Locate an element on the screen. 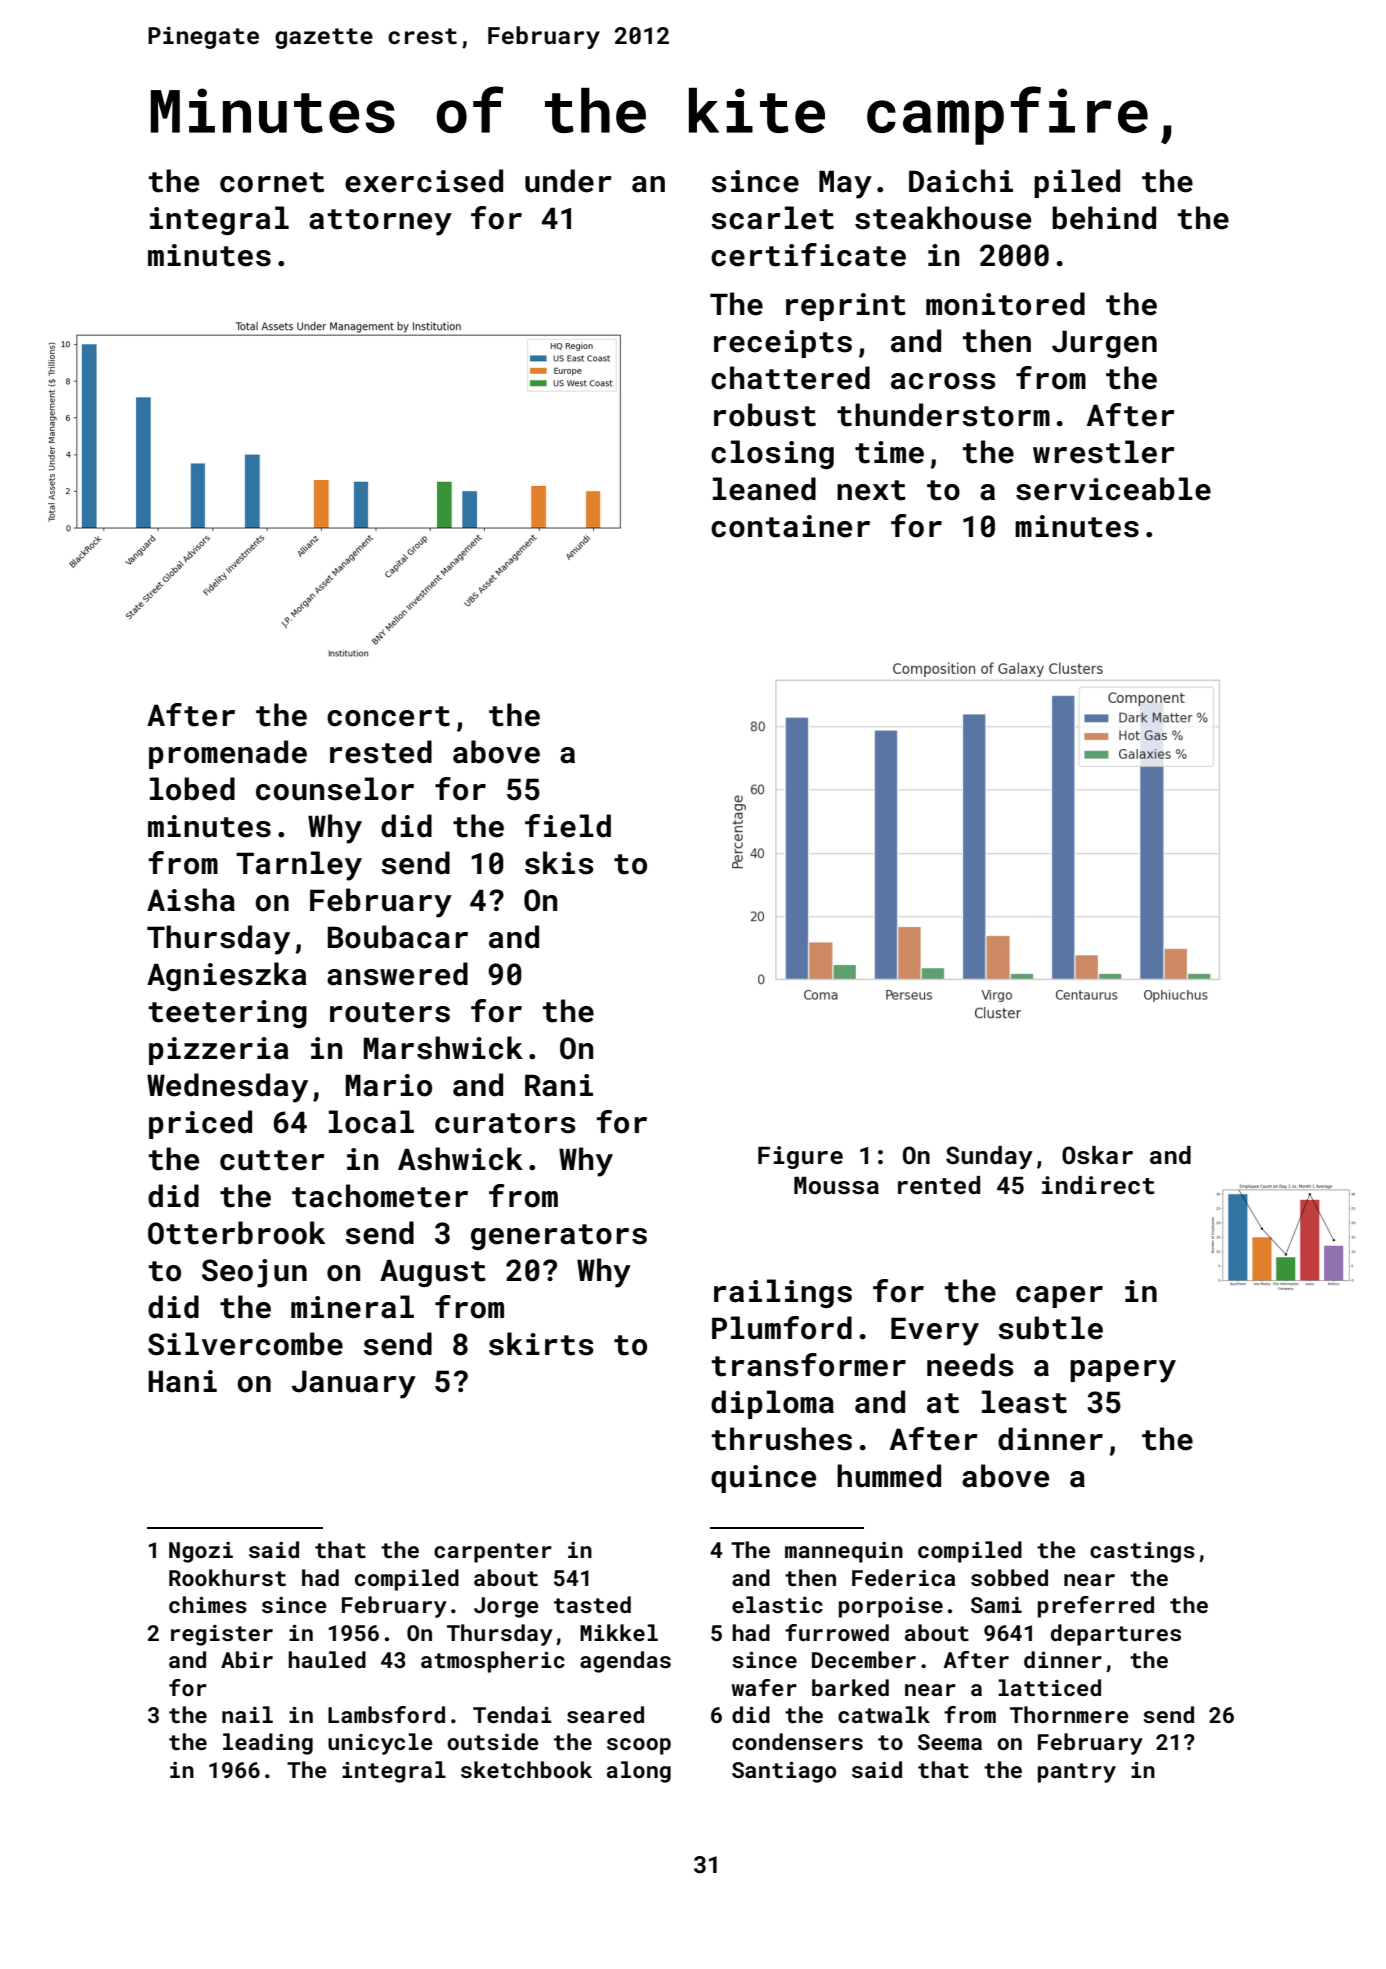 The height and width of the screenshot is (1969, 1386). leading is located at coordinates (268, 1744).
